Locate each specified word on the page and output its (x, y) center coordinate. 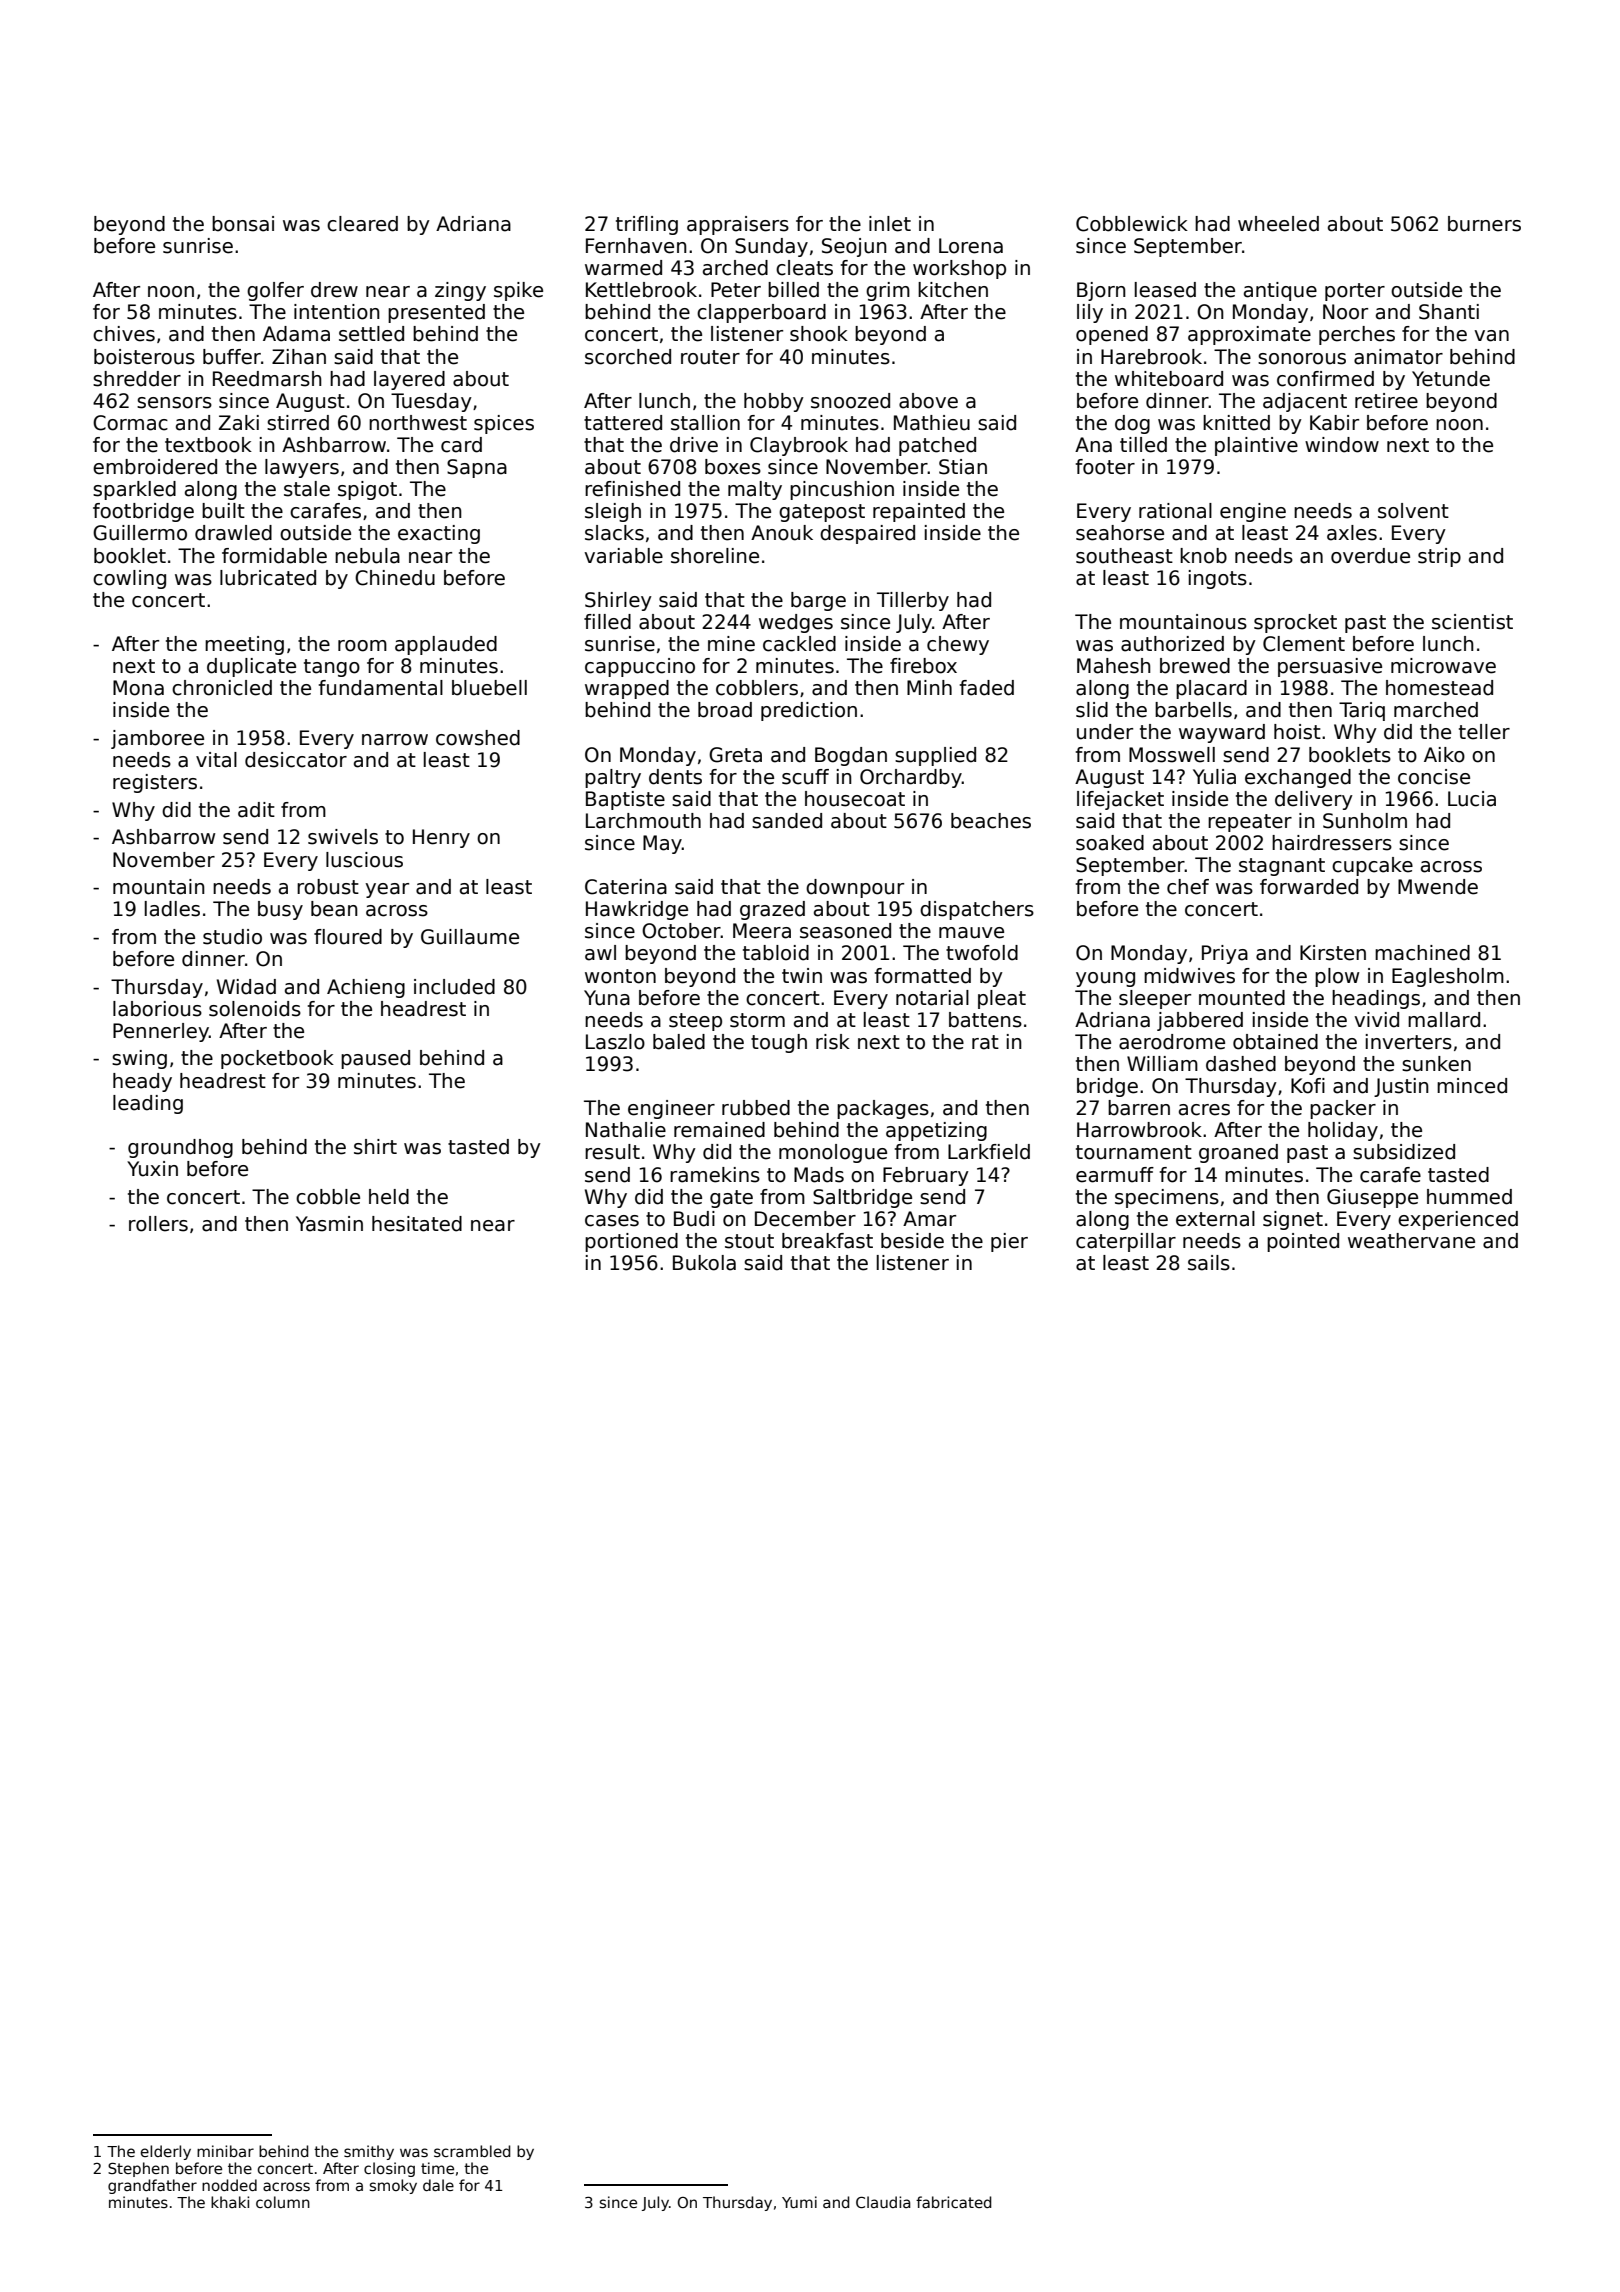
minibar (225, 2151)
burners (1484, 224)
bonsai (243, 224)
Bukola (704, 1263)
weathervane (1411, 1241)
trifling (647, 225)
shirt (375, 1147)
